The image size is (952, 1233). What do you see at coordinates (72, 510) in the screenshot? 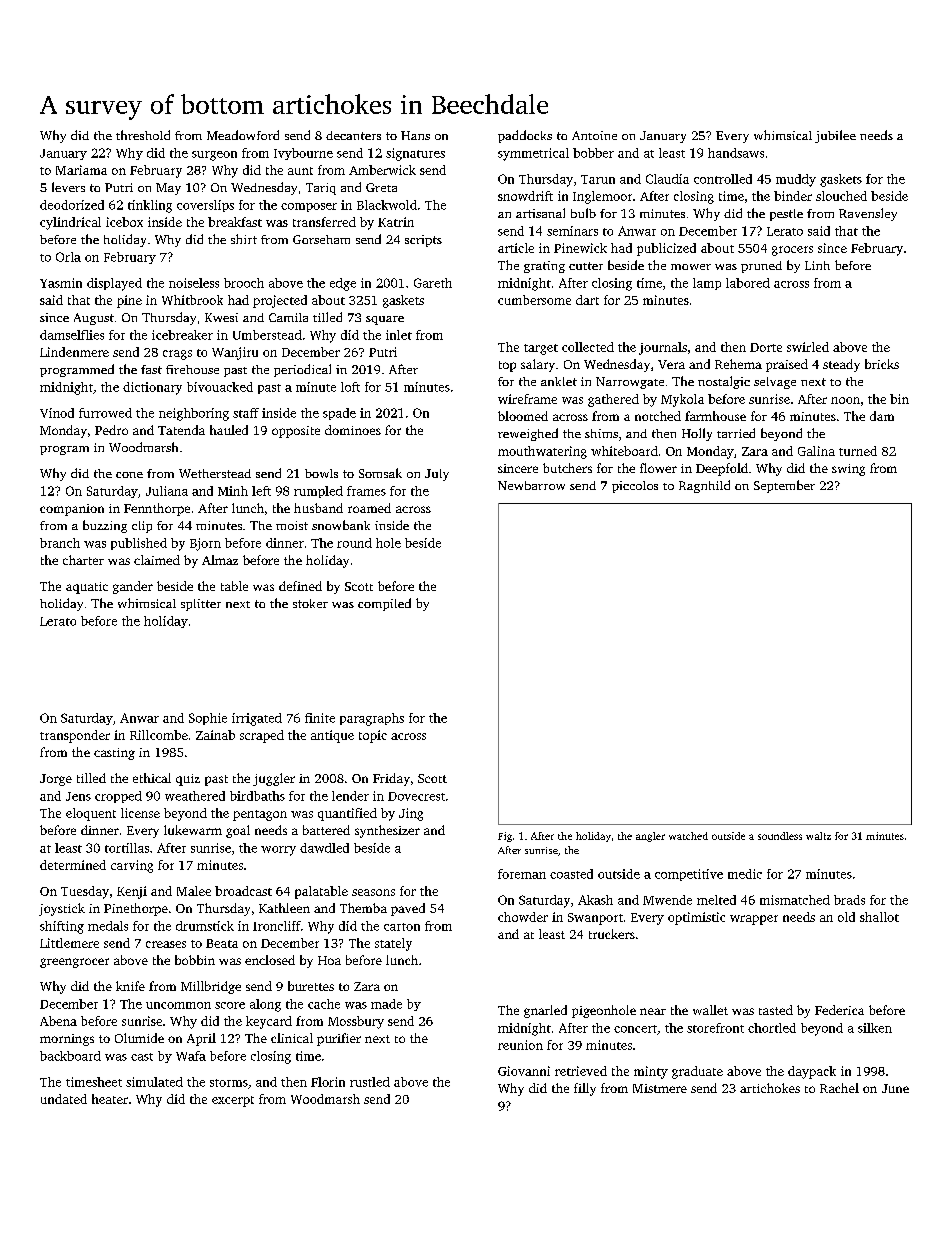
I see `companion` at bounding box center [72, 510].
